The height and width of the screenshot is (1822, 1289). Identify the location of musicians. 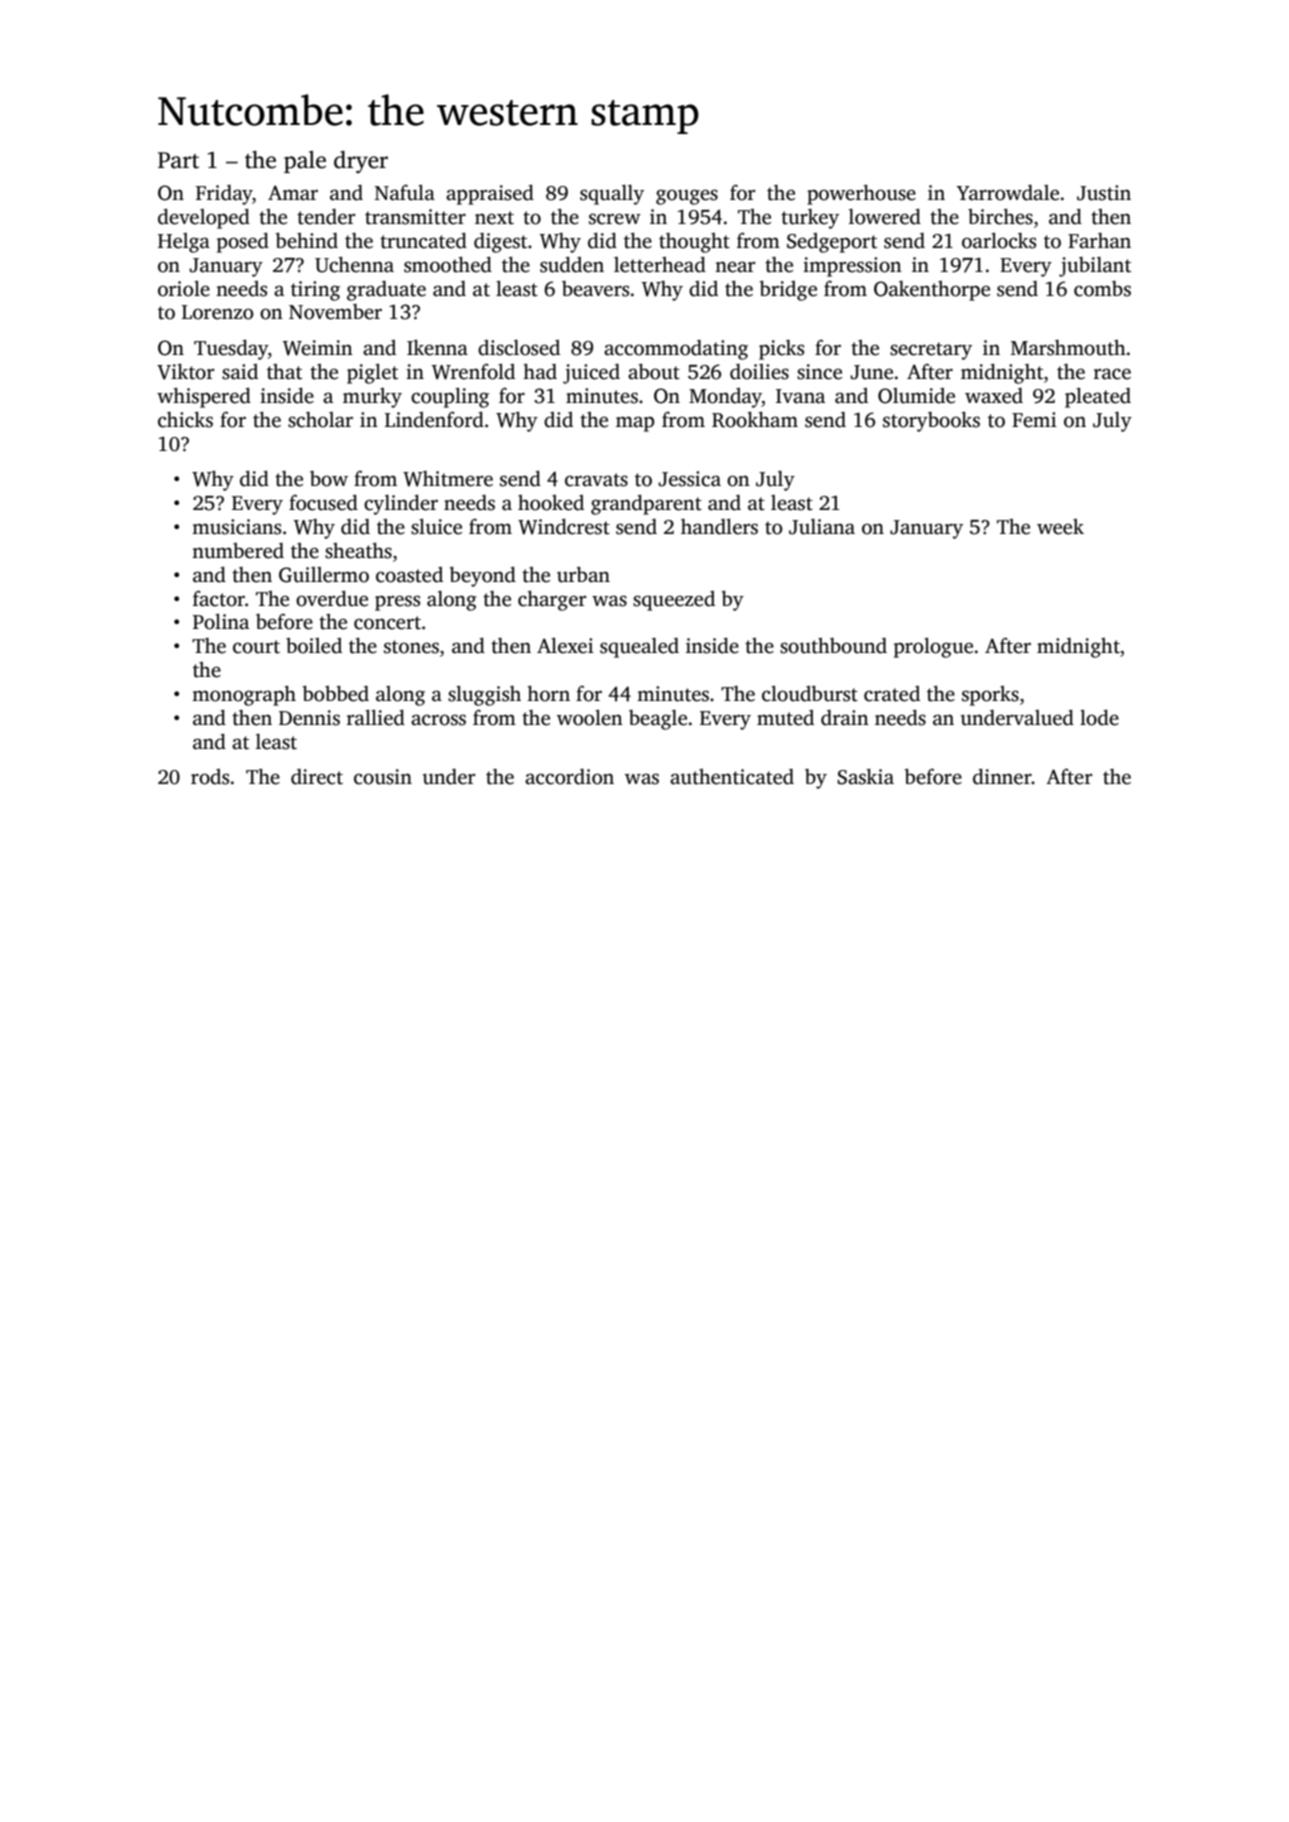
(236, 527).
